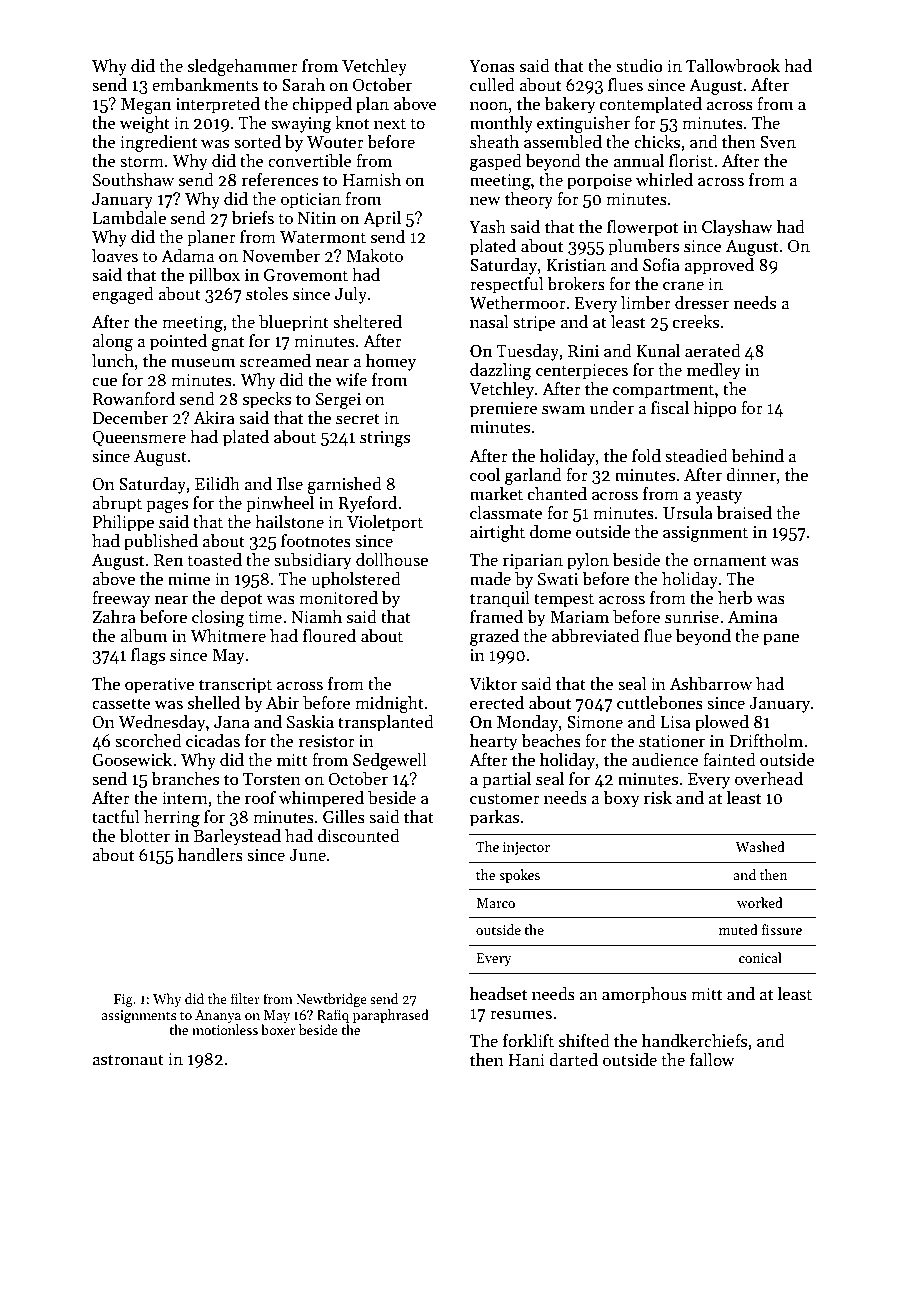  I want to click on cassette, so click(121, 704).
